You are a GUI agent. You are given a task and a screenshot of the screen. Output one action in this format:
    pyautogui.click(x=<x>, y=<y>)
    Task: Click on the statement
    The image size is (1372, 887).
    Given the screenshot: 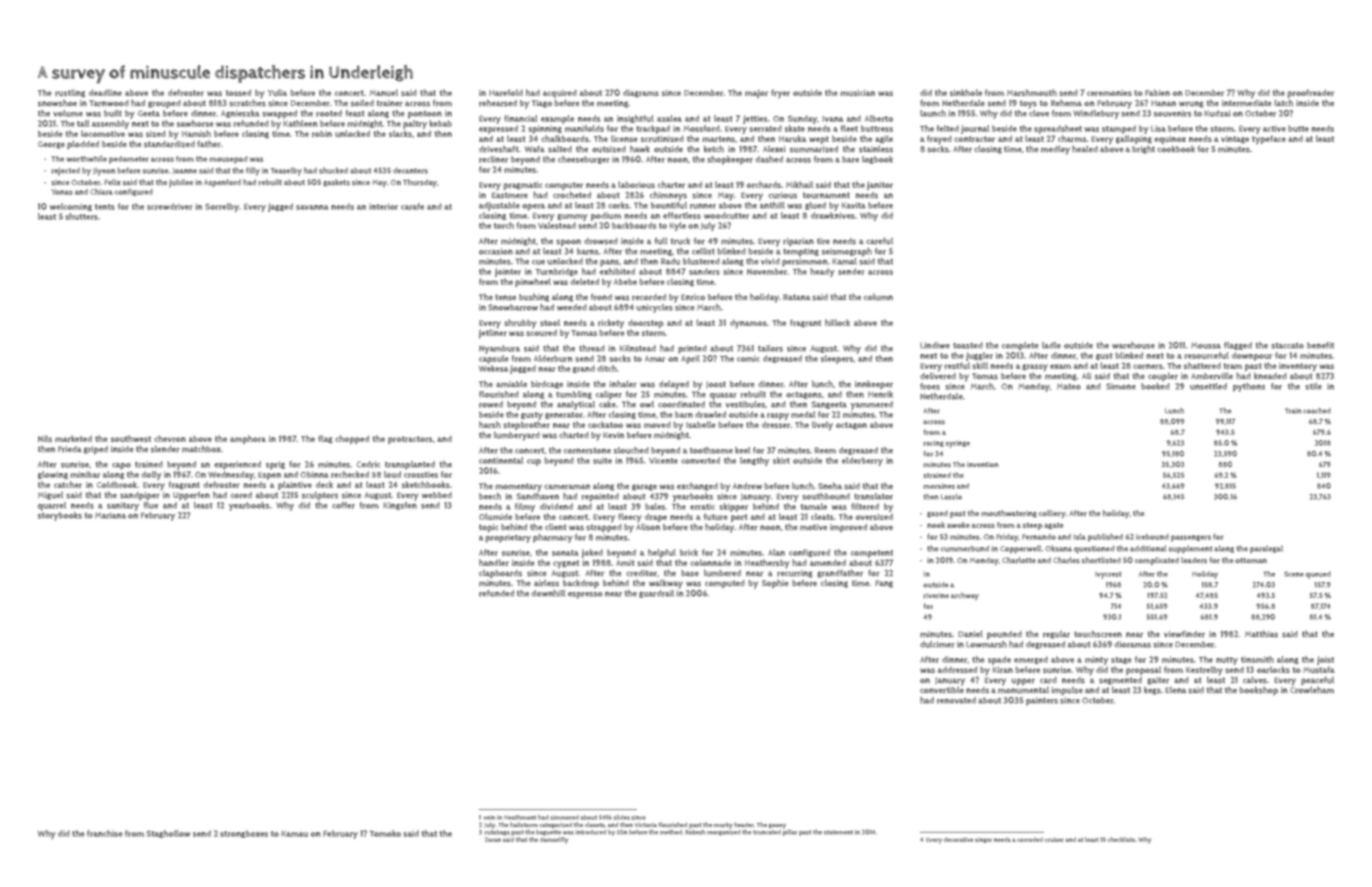 What is the action you would take?
    pyautogui.click(x=838, y=832)
